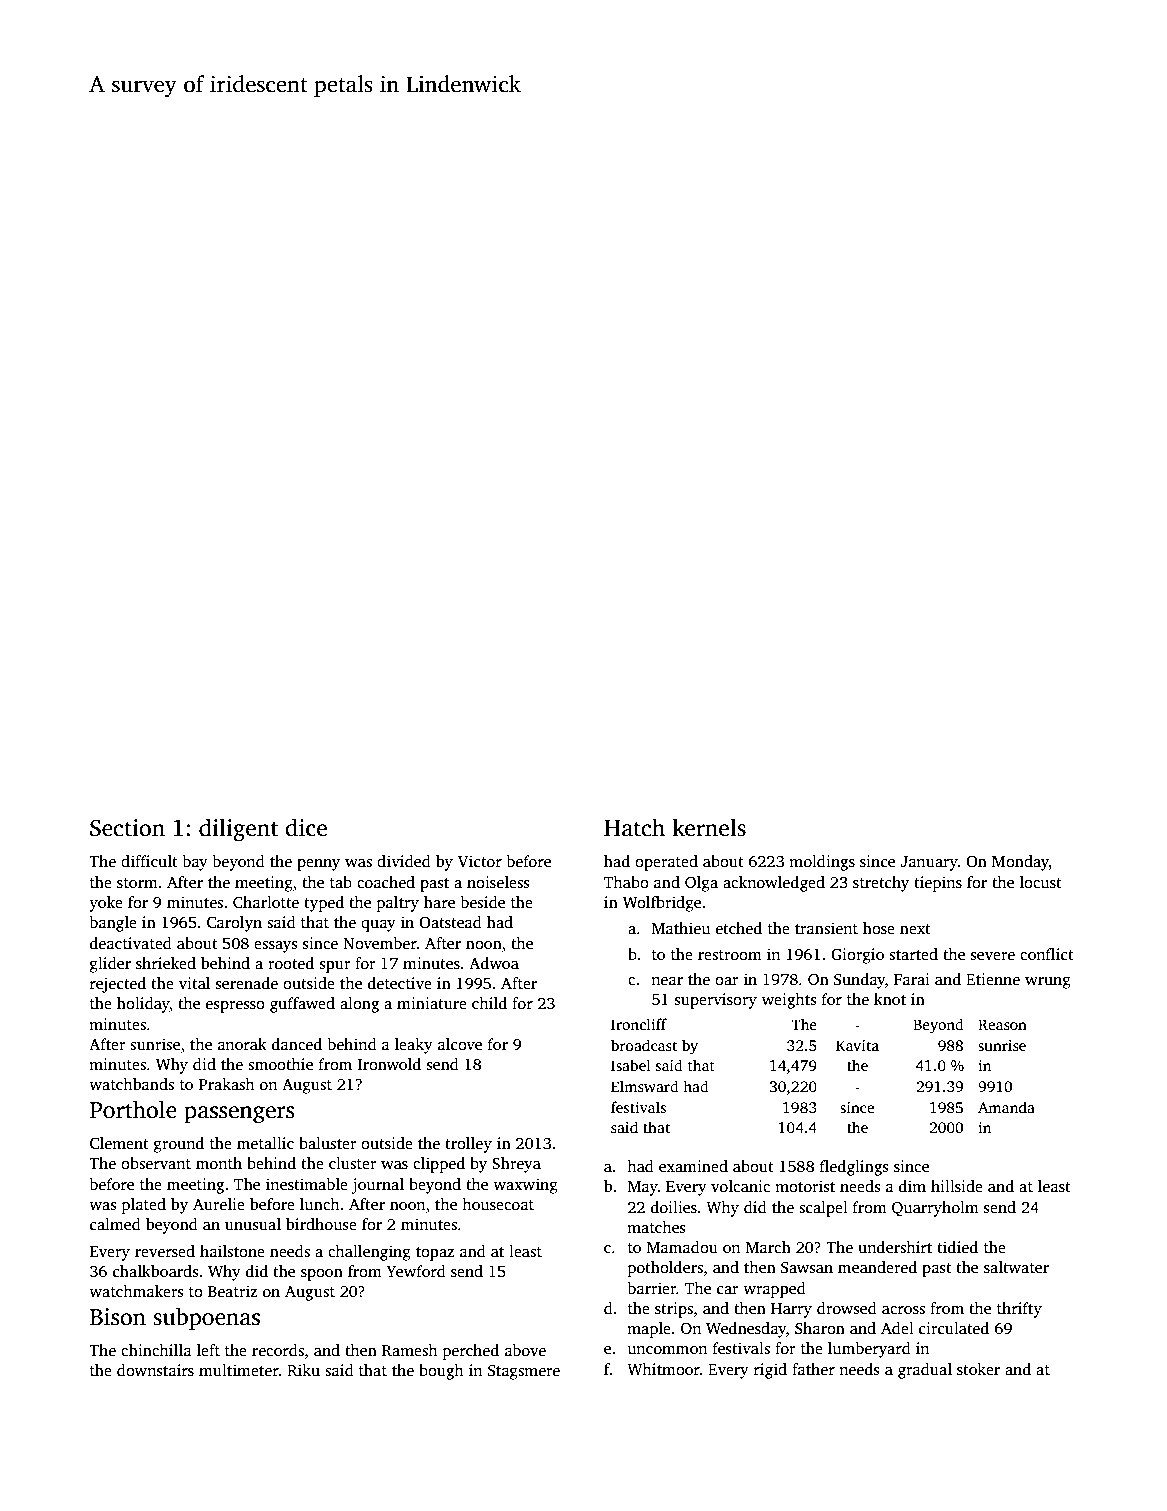 The width and height of the screenshot is (1167, 1511). Describe the element at coordinates (935, 1209) in the screenshot. I see `Quarryholm` at that location.
